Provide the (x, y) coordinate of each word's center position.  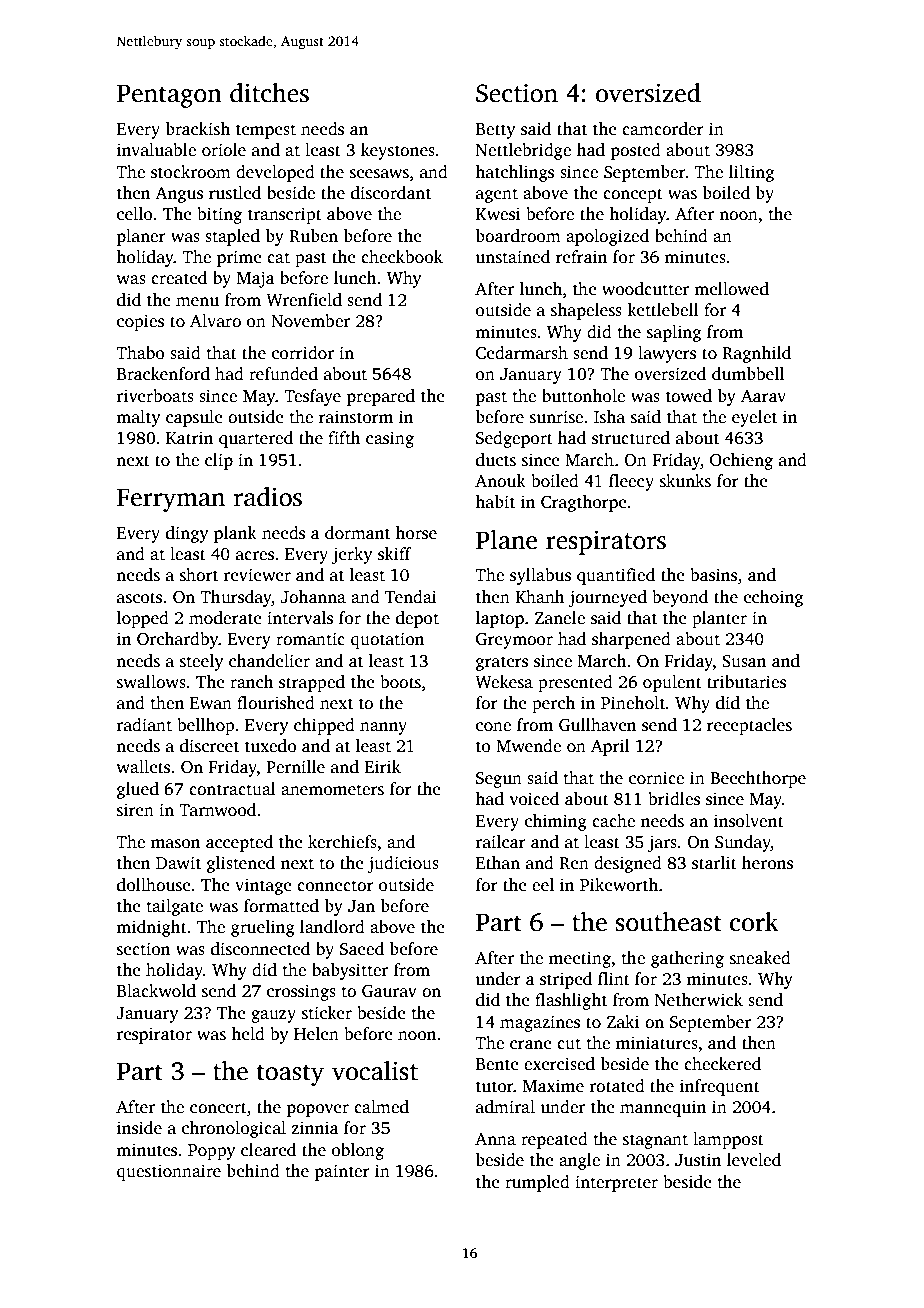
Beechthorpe (758, 779)
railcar (500, 842)
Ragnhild (756, 354)
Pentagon (169, 96)
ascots (139, 598)
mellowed (731, 289)
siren (135, 810)
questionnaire (169, 1172)
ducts (496, 460)
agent (497, 195)
